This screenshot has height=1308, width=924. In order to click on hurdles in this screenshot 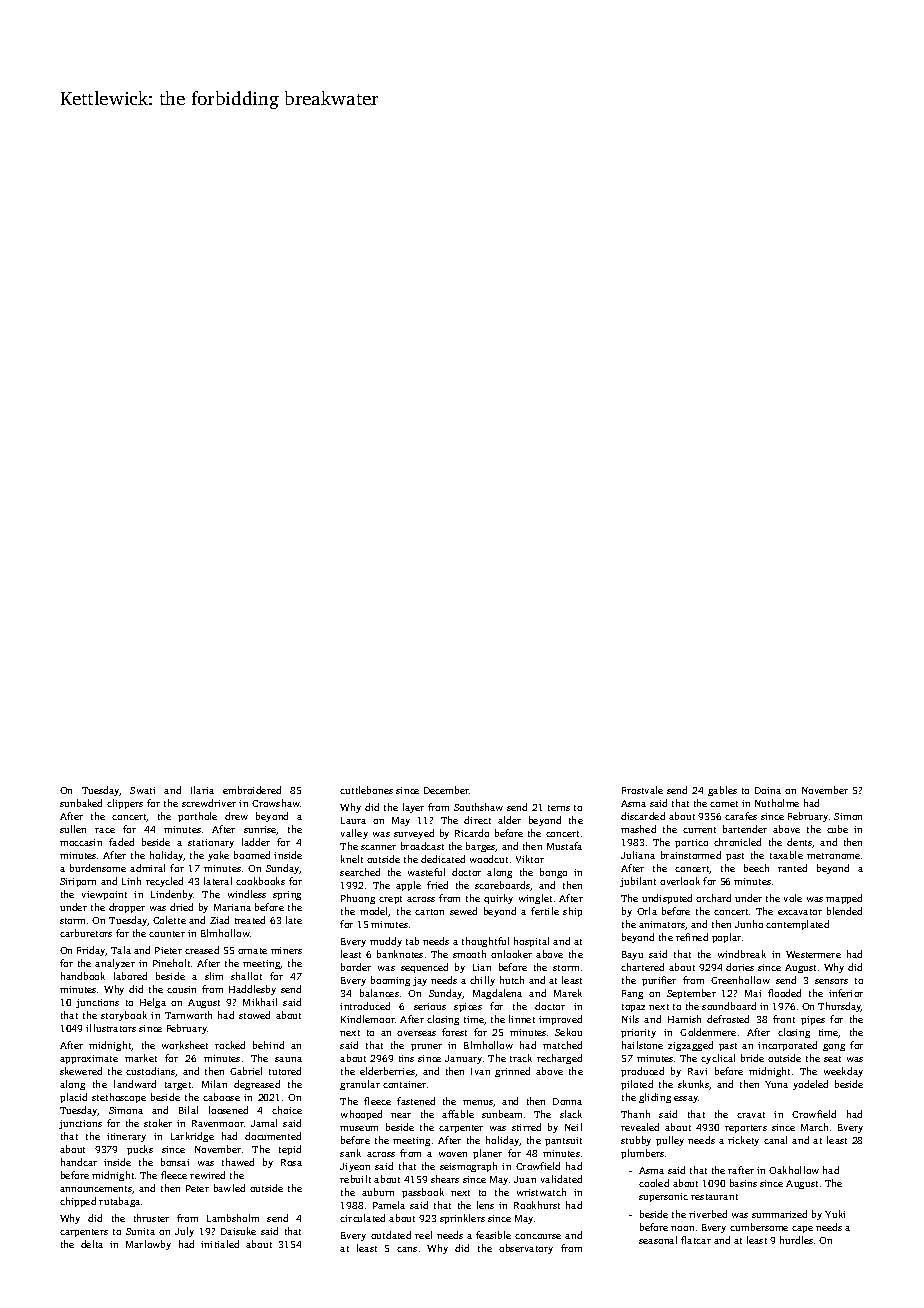, I will do `click(796, 1240)`.
